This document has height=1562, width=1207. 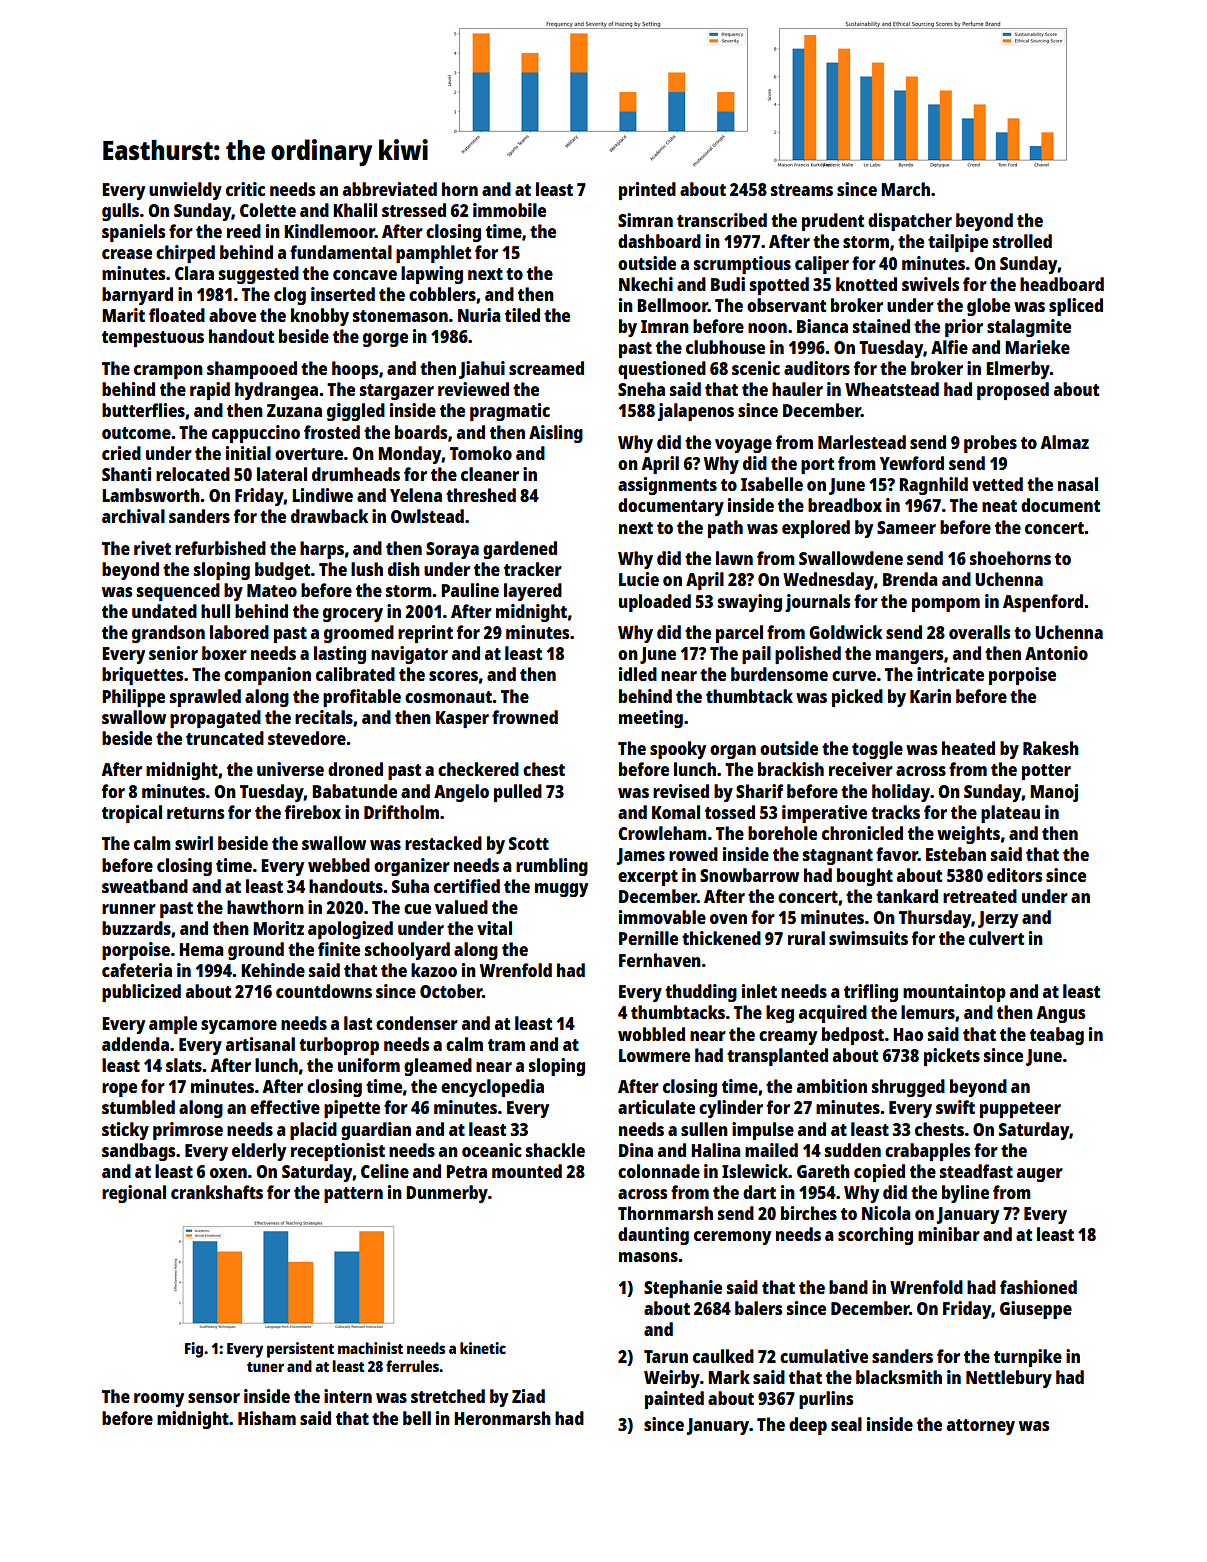 What do you see at coordinates (332, 432) in the document?
I see `frosted` at bounding box center [332, 432].
